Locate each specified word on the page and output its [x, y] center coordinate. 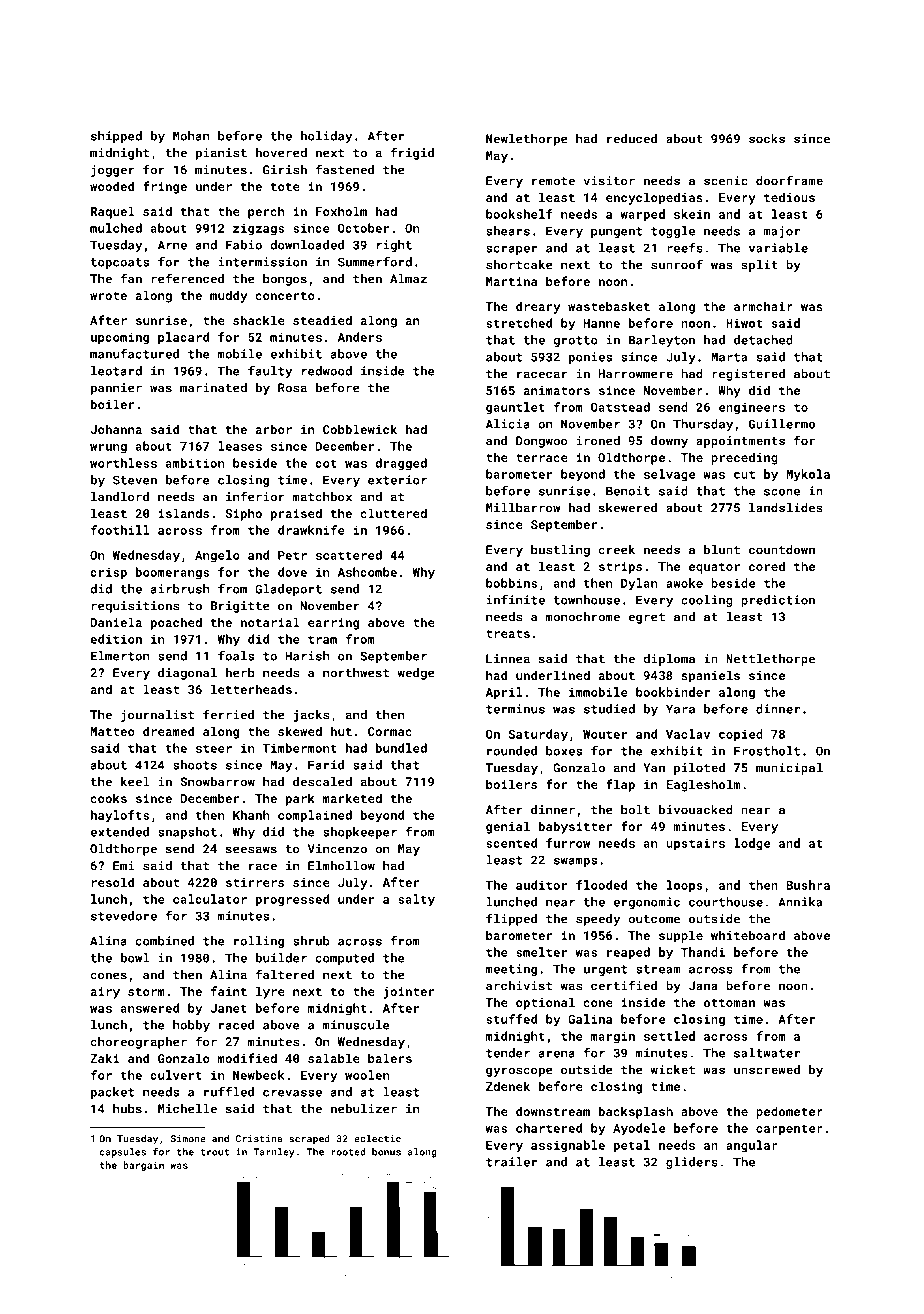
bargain [143, 1166]
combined [165, 941]
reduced [632, 139]
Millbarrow [523, 508]
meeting [511, 970]
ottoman [729, 1003]
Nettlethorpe [770, 660]
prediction [778, 601]
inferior [255, 496]
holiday [326, 137]
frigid [412, 153]
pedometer [789, 1112]
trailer [512, 1162]
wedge [416, 674]
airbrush [180, 589]
